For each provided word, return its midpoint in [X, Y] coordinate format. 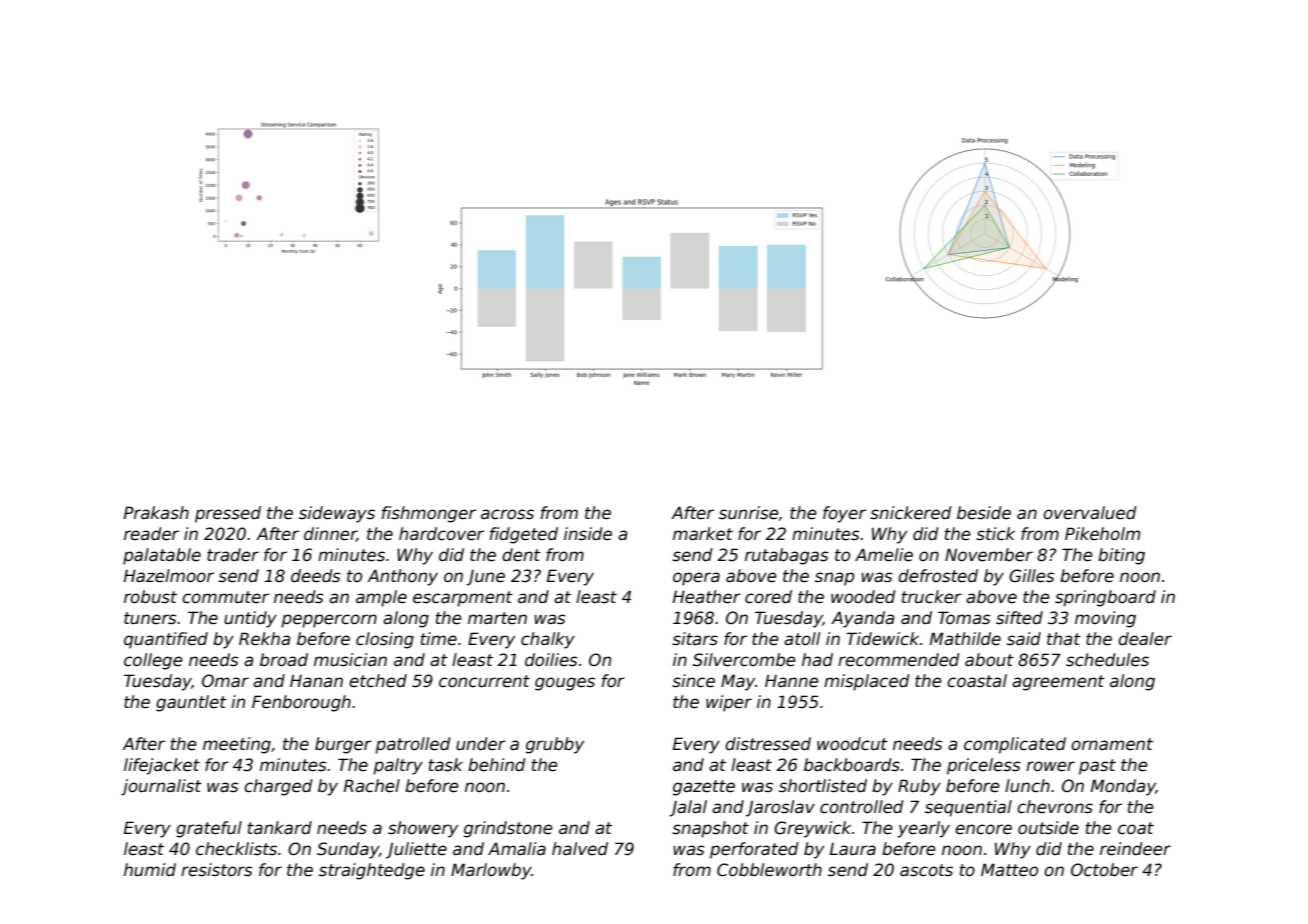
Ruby [919, 787]
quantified [166, 640]
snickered [911, 513]
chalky [548, 640]
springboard [1105, 598]
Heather [707, 597]
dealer [1145, 639]
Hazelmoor [169, 576]
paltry [398, 766]
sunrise [749, 513]
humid [150, 869]
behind [497, 765]
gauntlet [191, 703]
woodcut [852, 744]
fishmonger [429, 514]
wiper [729, 703]
